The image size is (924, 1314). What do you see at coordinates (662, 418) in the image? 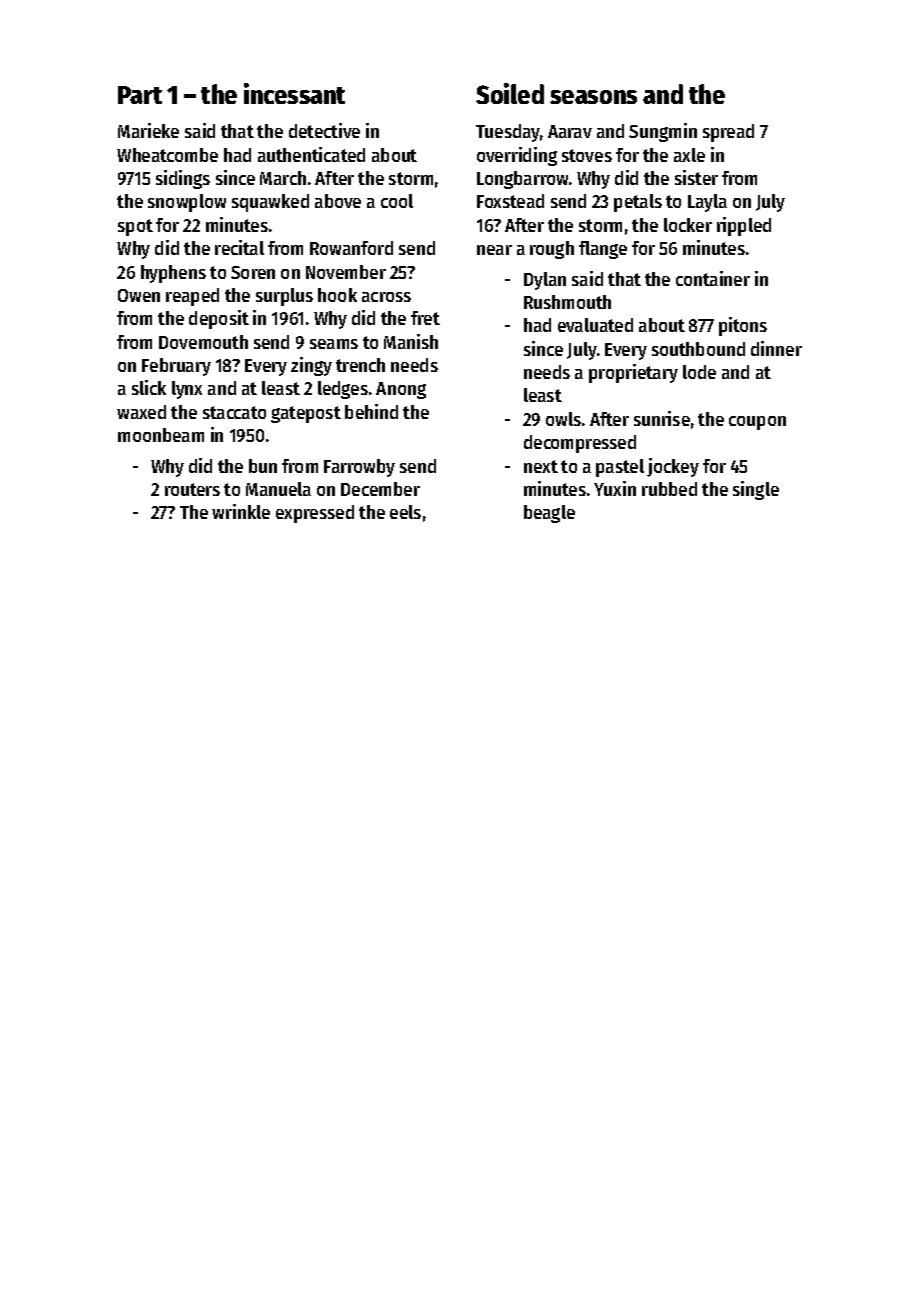
I see `sunrise` at bounding box center [662, 418].
